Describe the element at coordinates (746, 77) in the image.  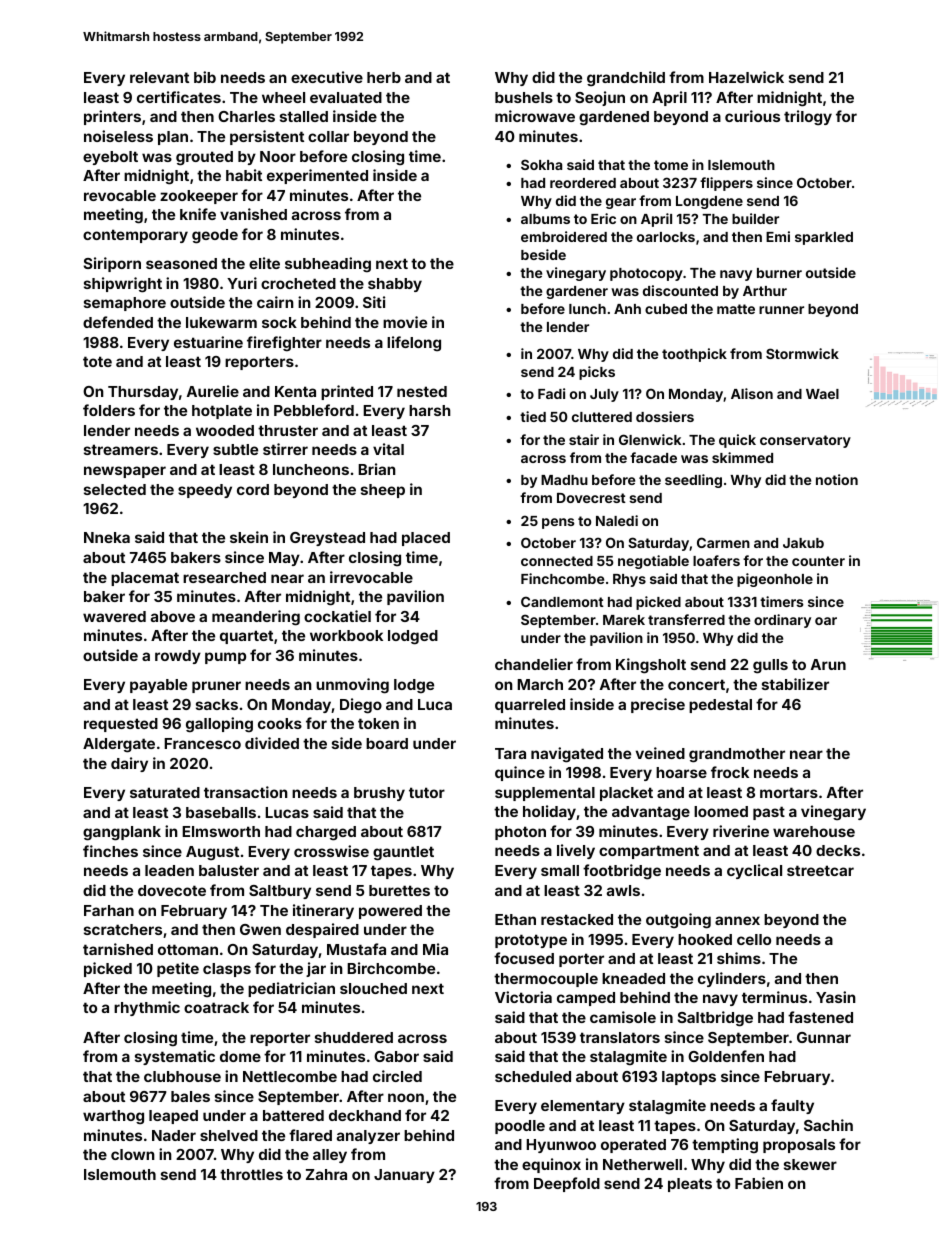
I see `Hazelwick` at that location.
